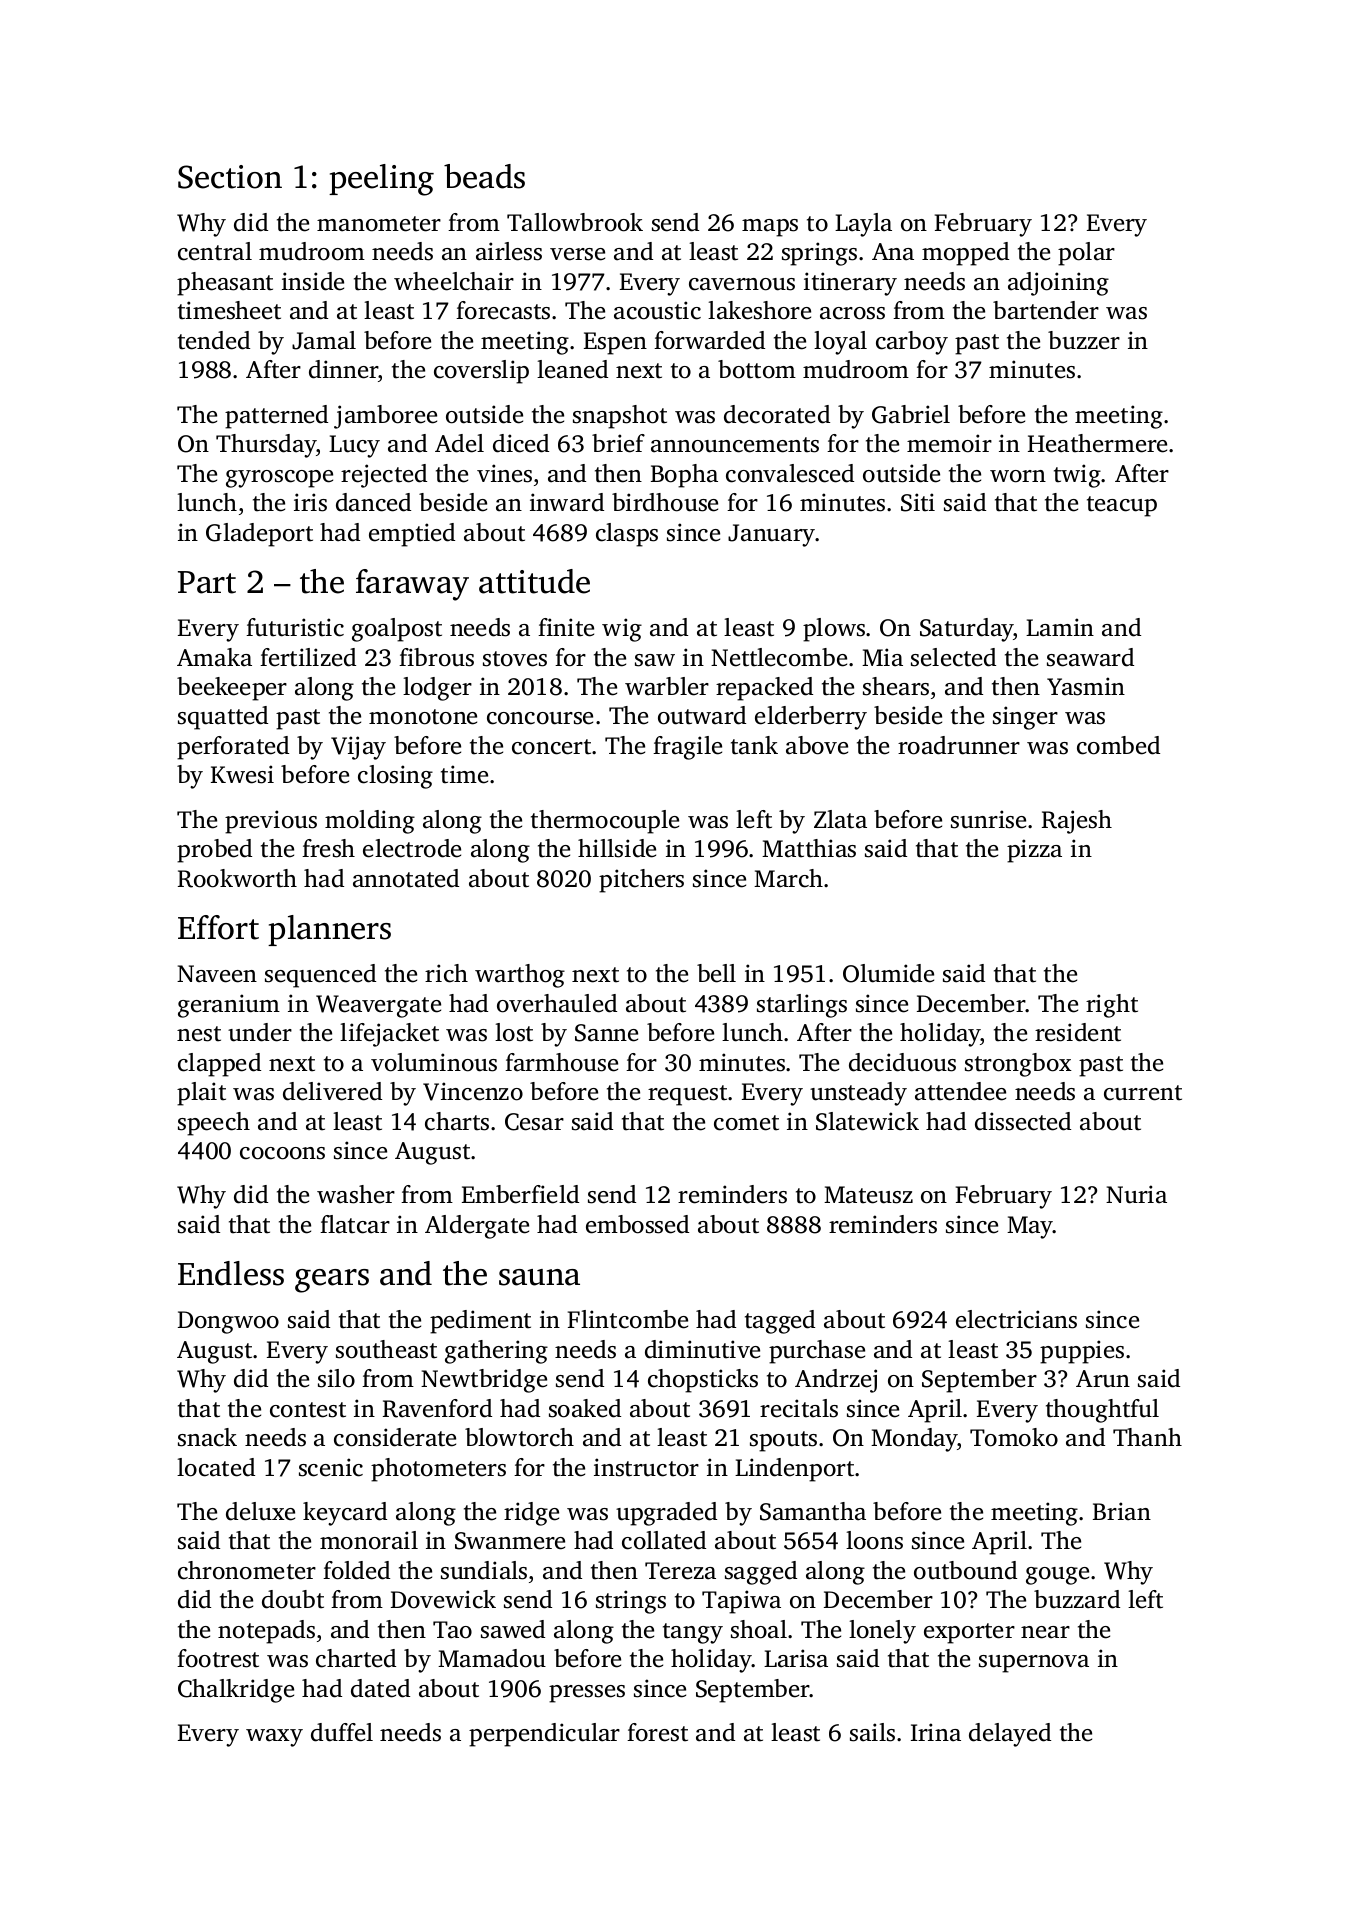 The height and width of the image is (1925, 1361). What do you see at coordinates (1086, 686) in the image?
I see `Yasmin` at bounding box center [1086, 686].
